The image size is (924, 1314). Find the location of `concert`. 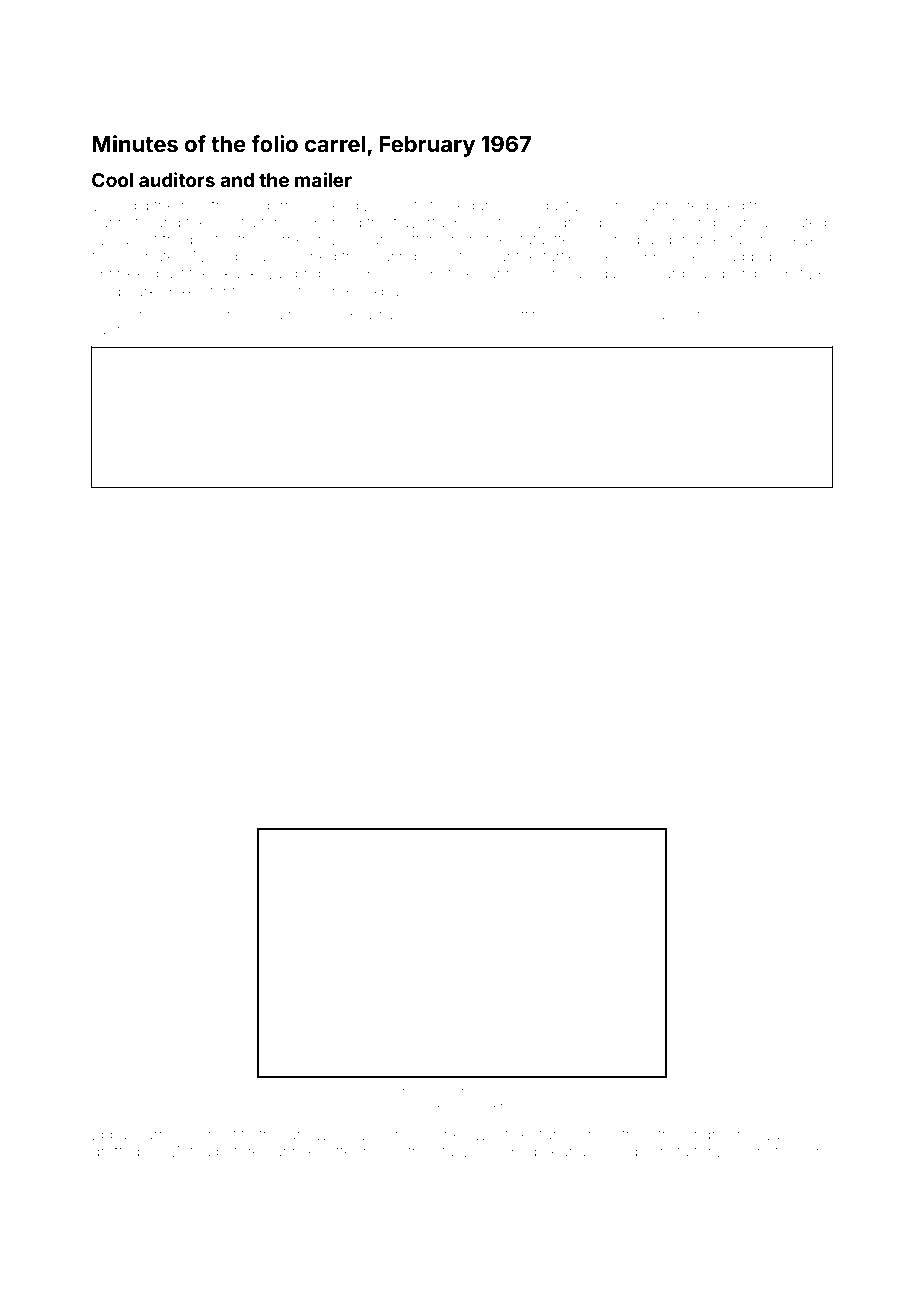

concert is located at coordinates (207, 315).
